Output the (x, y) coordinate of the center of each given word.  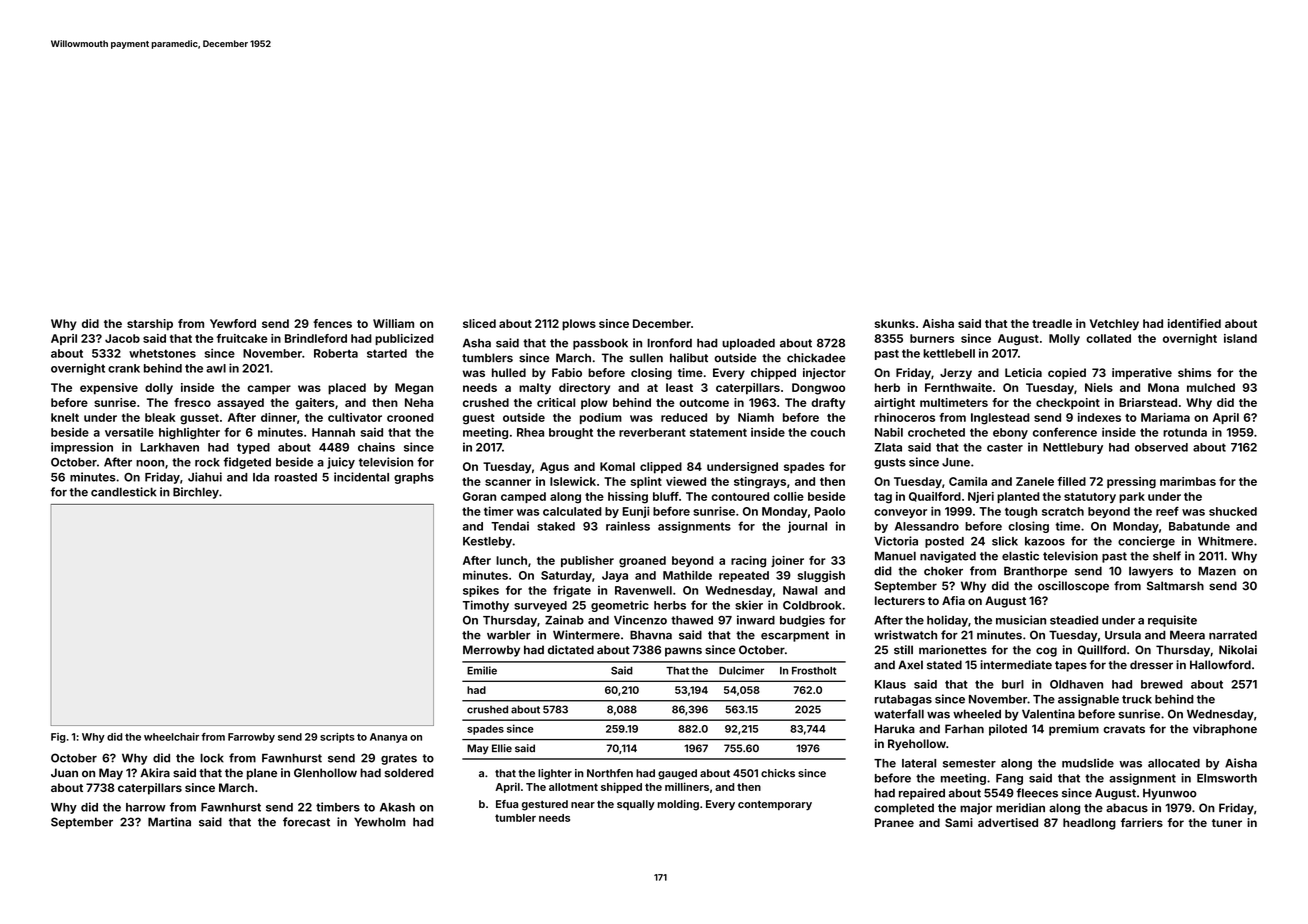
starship (150, 325)
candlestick (123, 492)
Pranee (894, 822)
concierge (1146, 542)
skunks (894, 323)
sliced (479, 323)
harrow (146, 807)
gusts (890, 463)
